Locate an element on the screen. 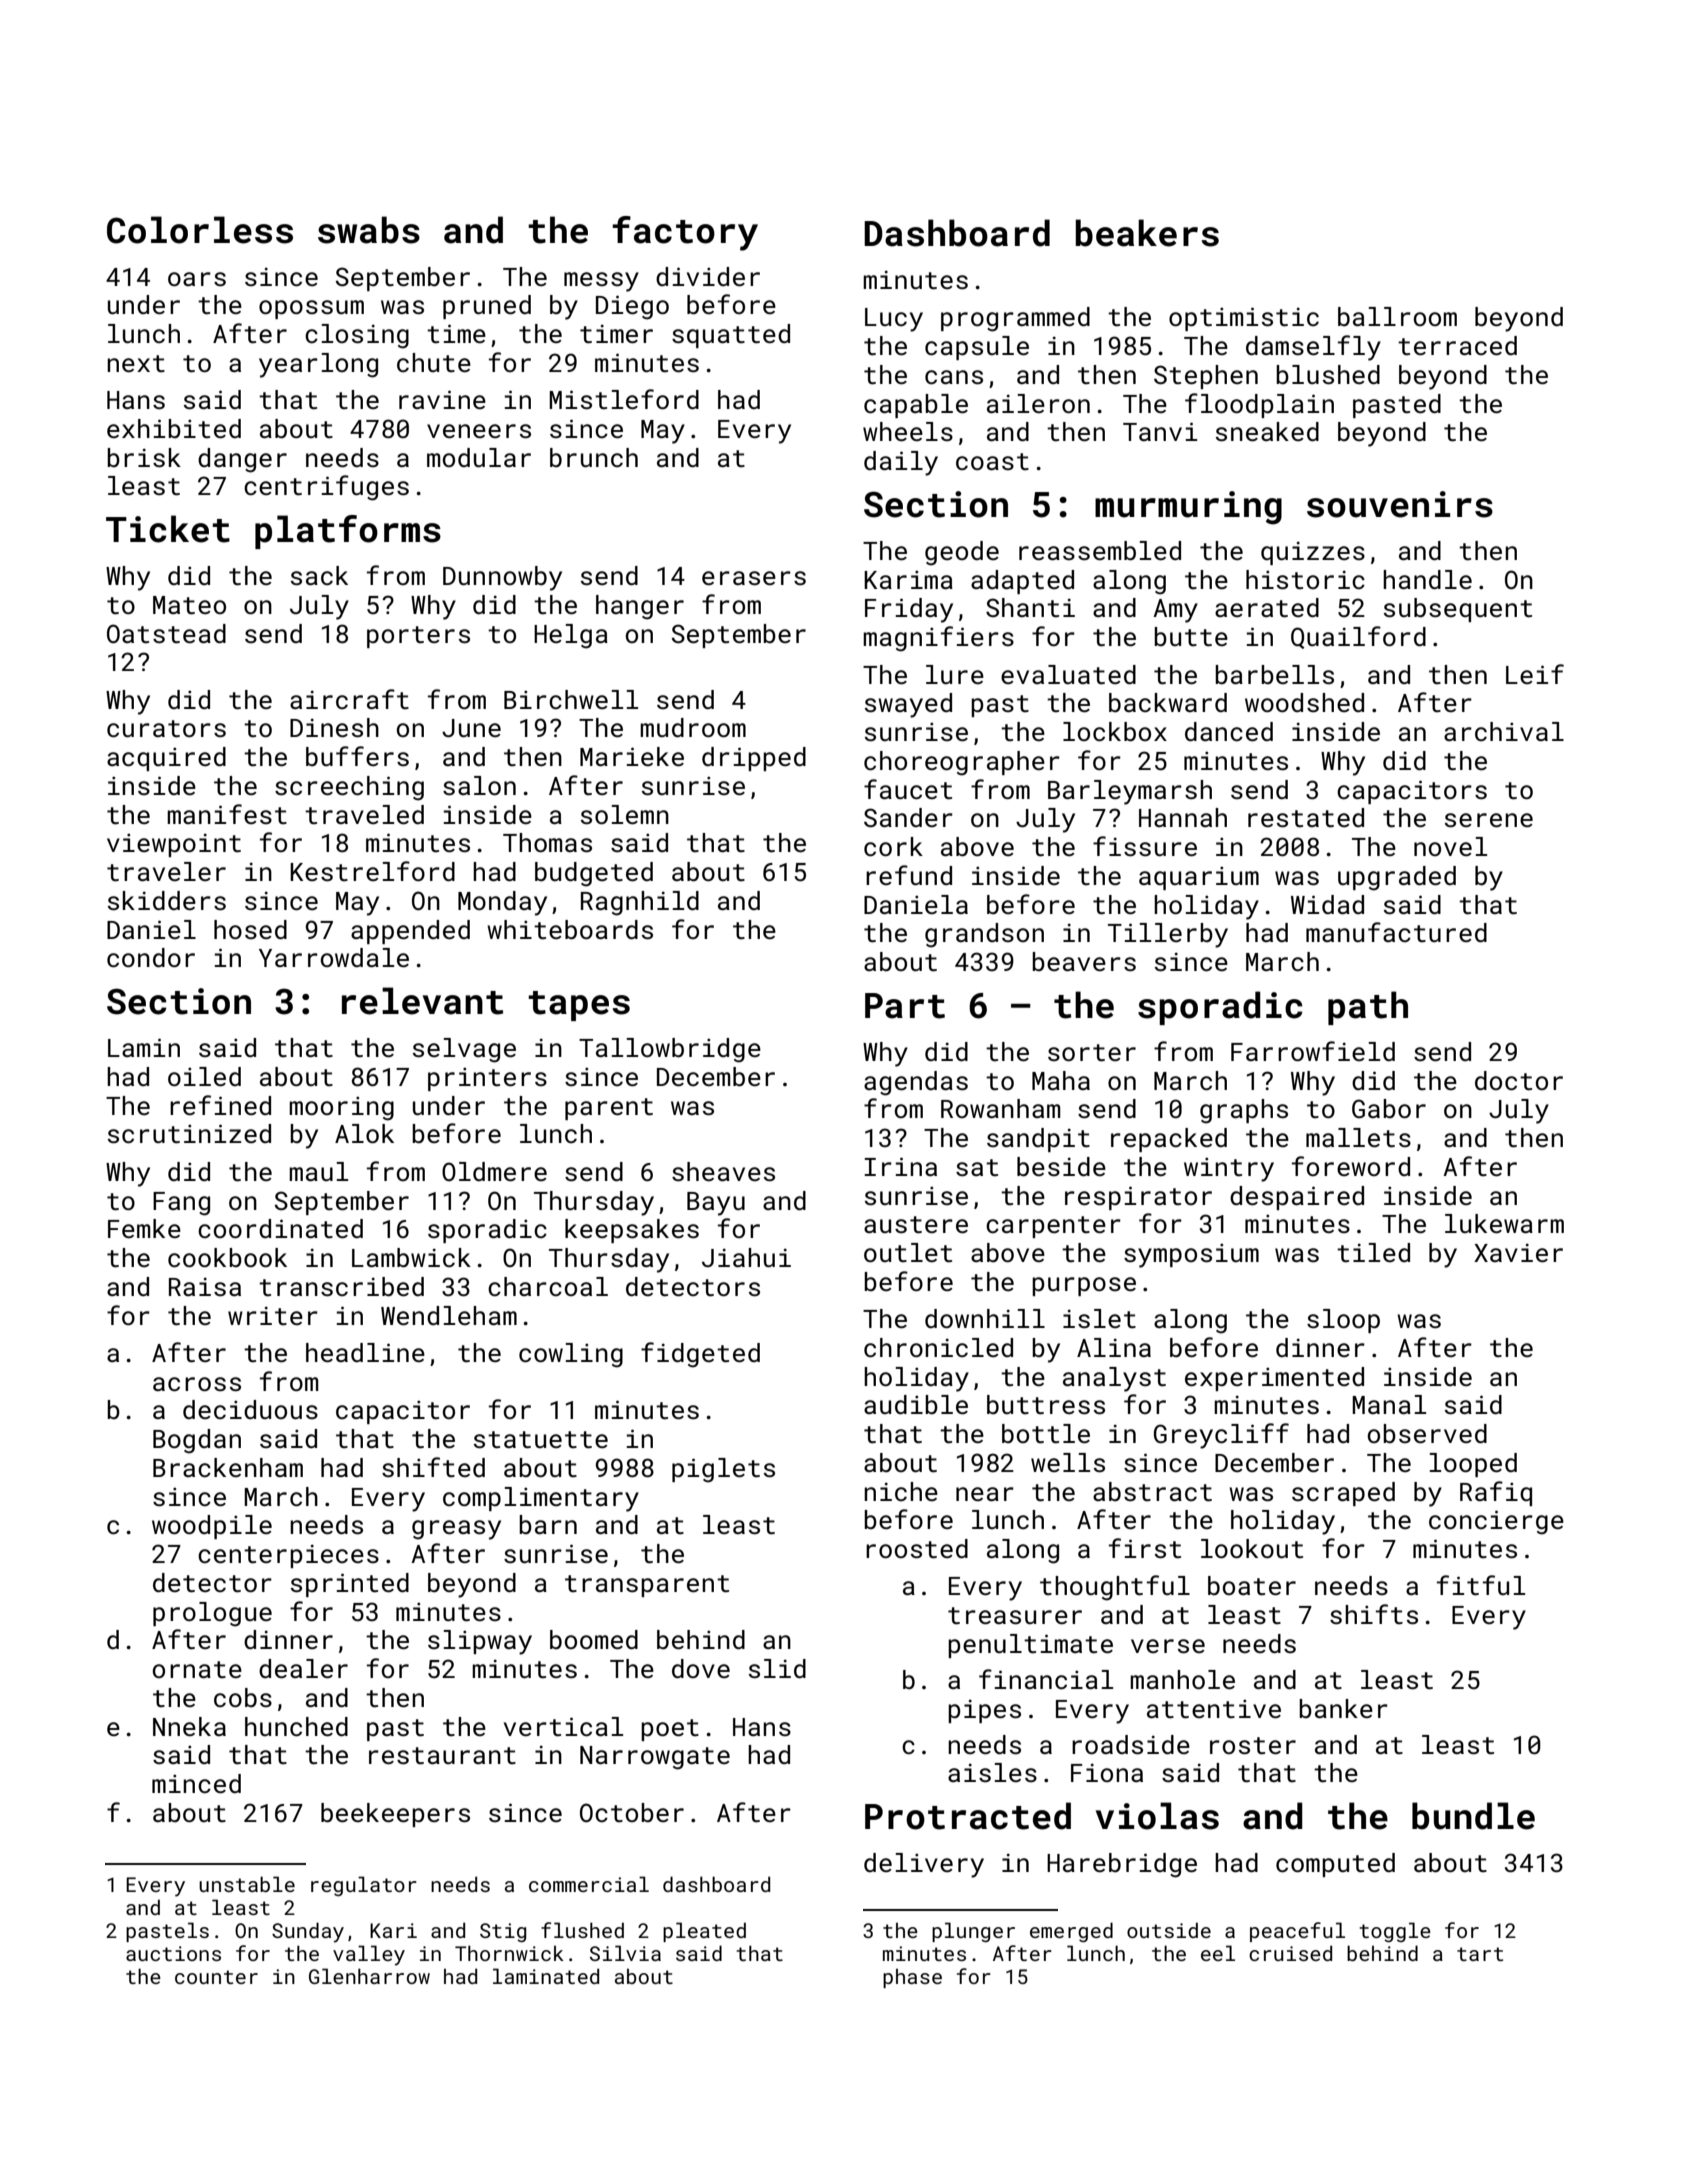 The width and height of the screenshot is (1683, 2178). yearlong is located at coordinates (318, 365).
